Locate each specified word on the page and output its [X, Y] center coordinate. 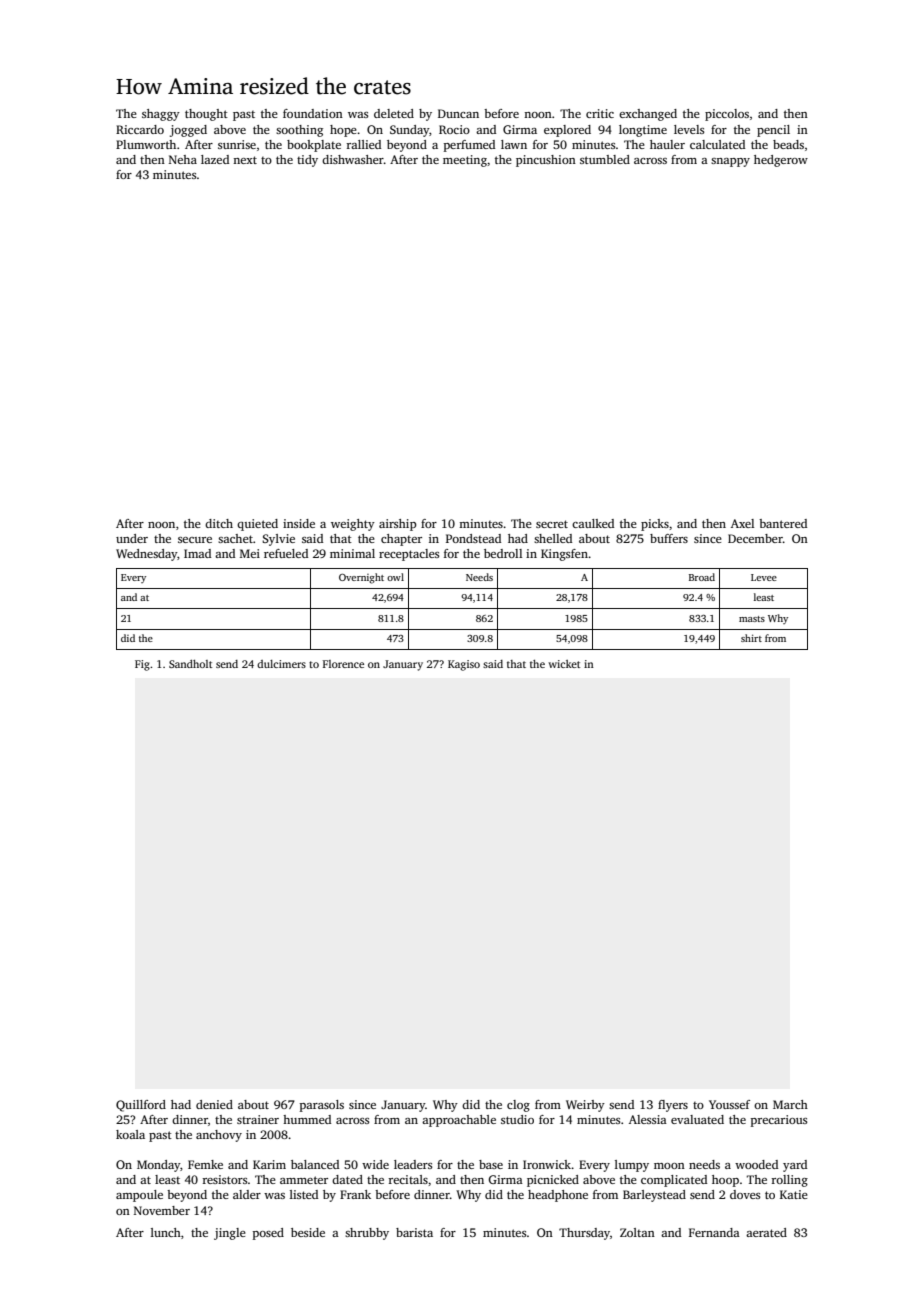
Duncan [458, 113]
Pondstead [473, 538]
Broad [702, 577]
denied [214, 1104]
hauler [667, 144]
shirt [751, 638]
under [132, 538]
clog [518, 1106]
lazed [215, 159]
